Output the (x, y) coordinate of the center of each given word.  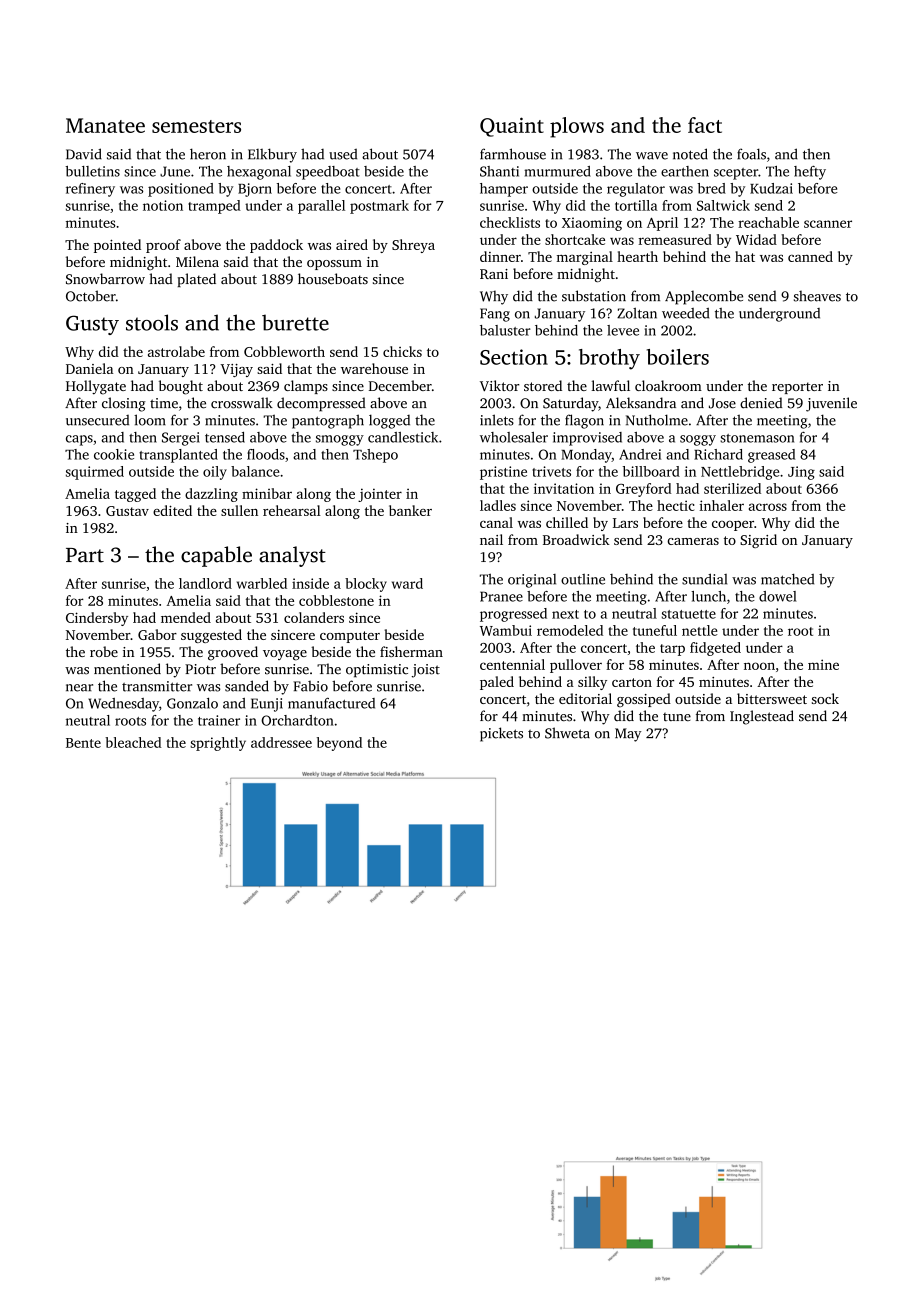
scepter (736, 174)
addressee (281, 742)
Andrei (640, 454)
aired (352, 244)
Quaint (512, 127)
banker (410, 510)
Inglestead (762, 717)
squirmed (95, 473)
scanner (828, 224)
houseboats (333, 278)
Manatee (105, 125)
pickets (501, 734)
